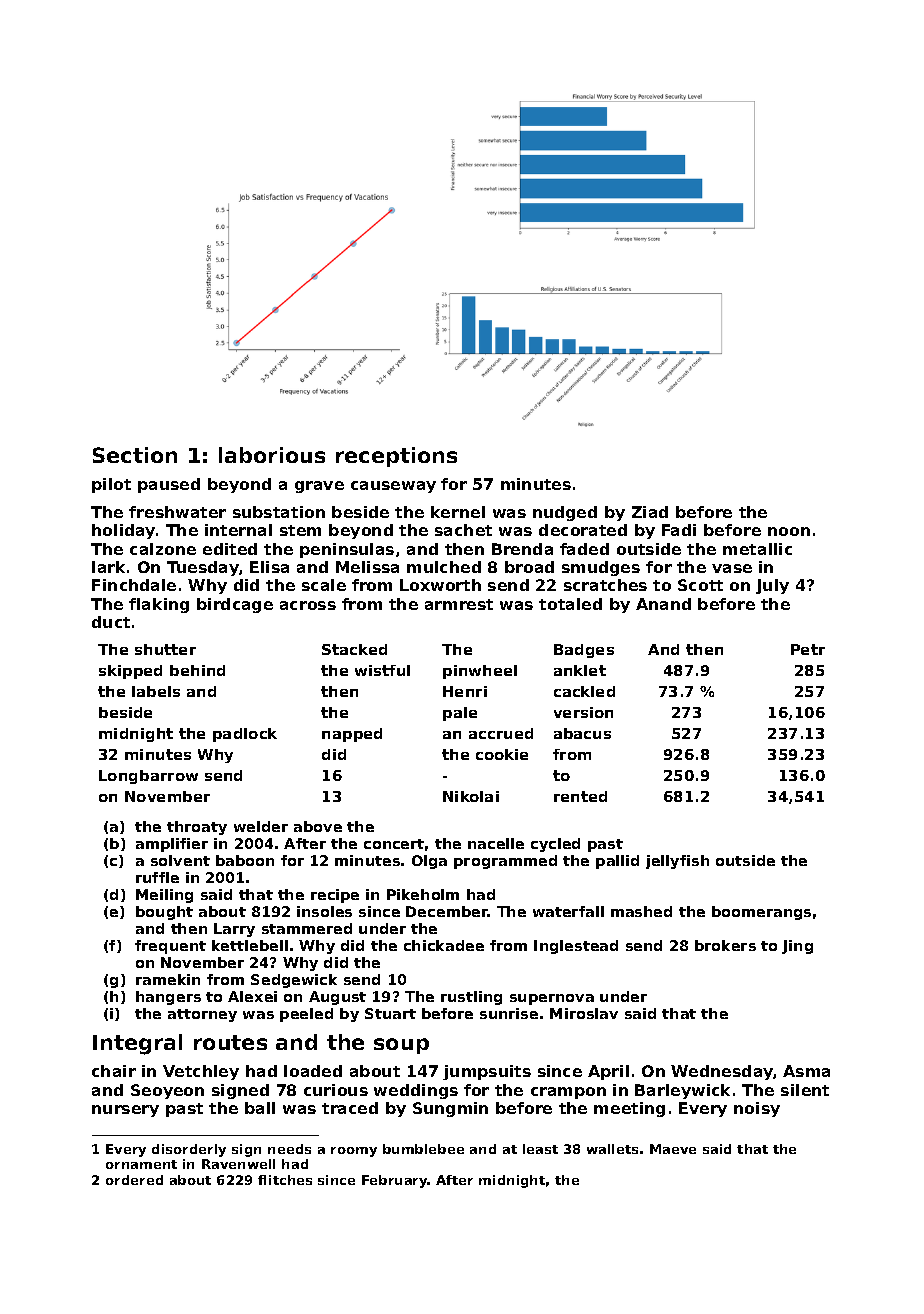 This screenshot has height=1314, width=924. What do you see at coordinates (584, 549) in the screenshot?
I see `faded` at bounding box center [584, 549].
